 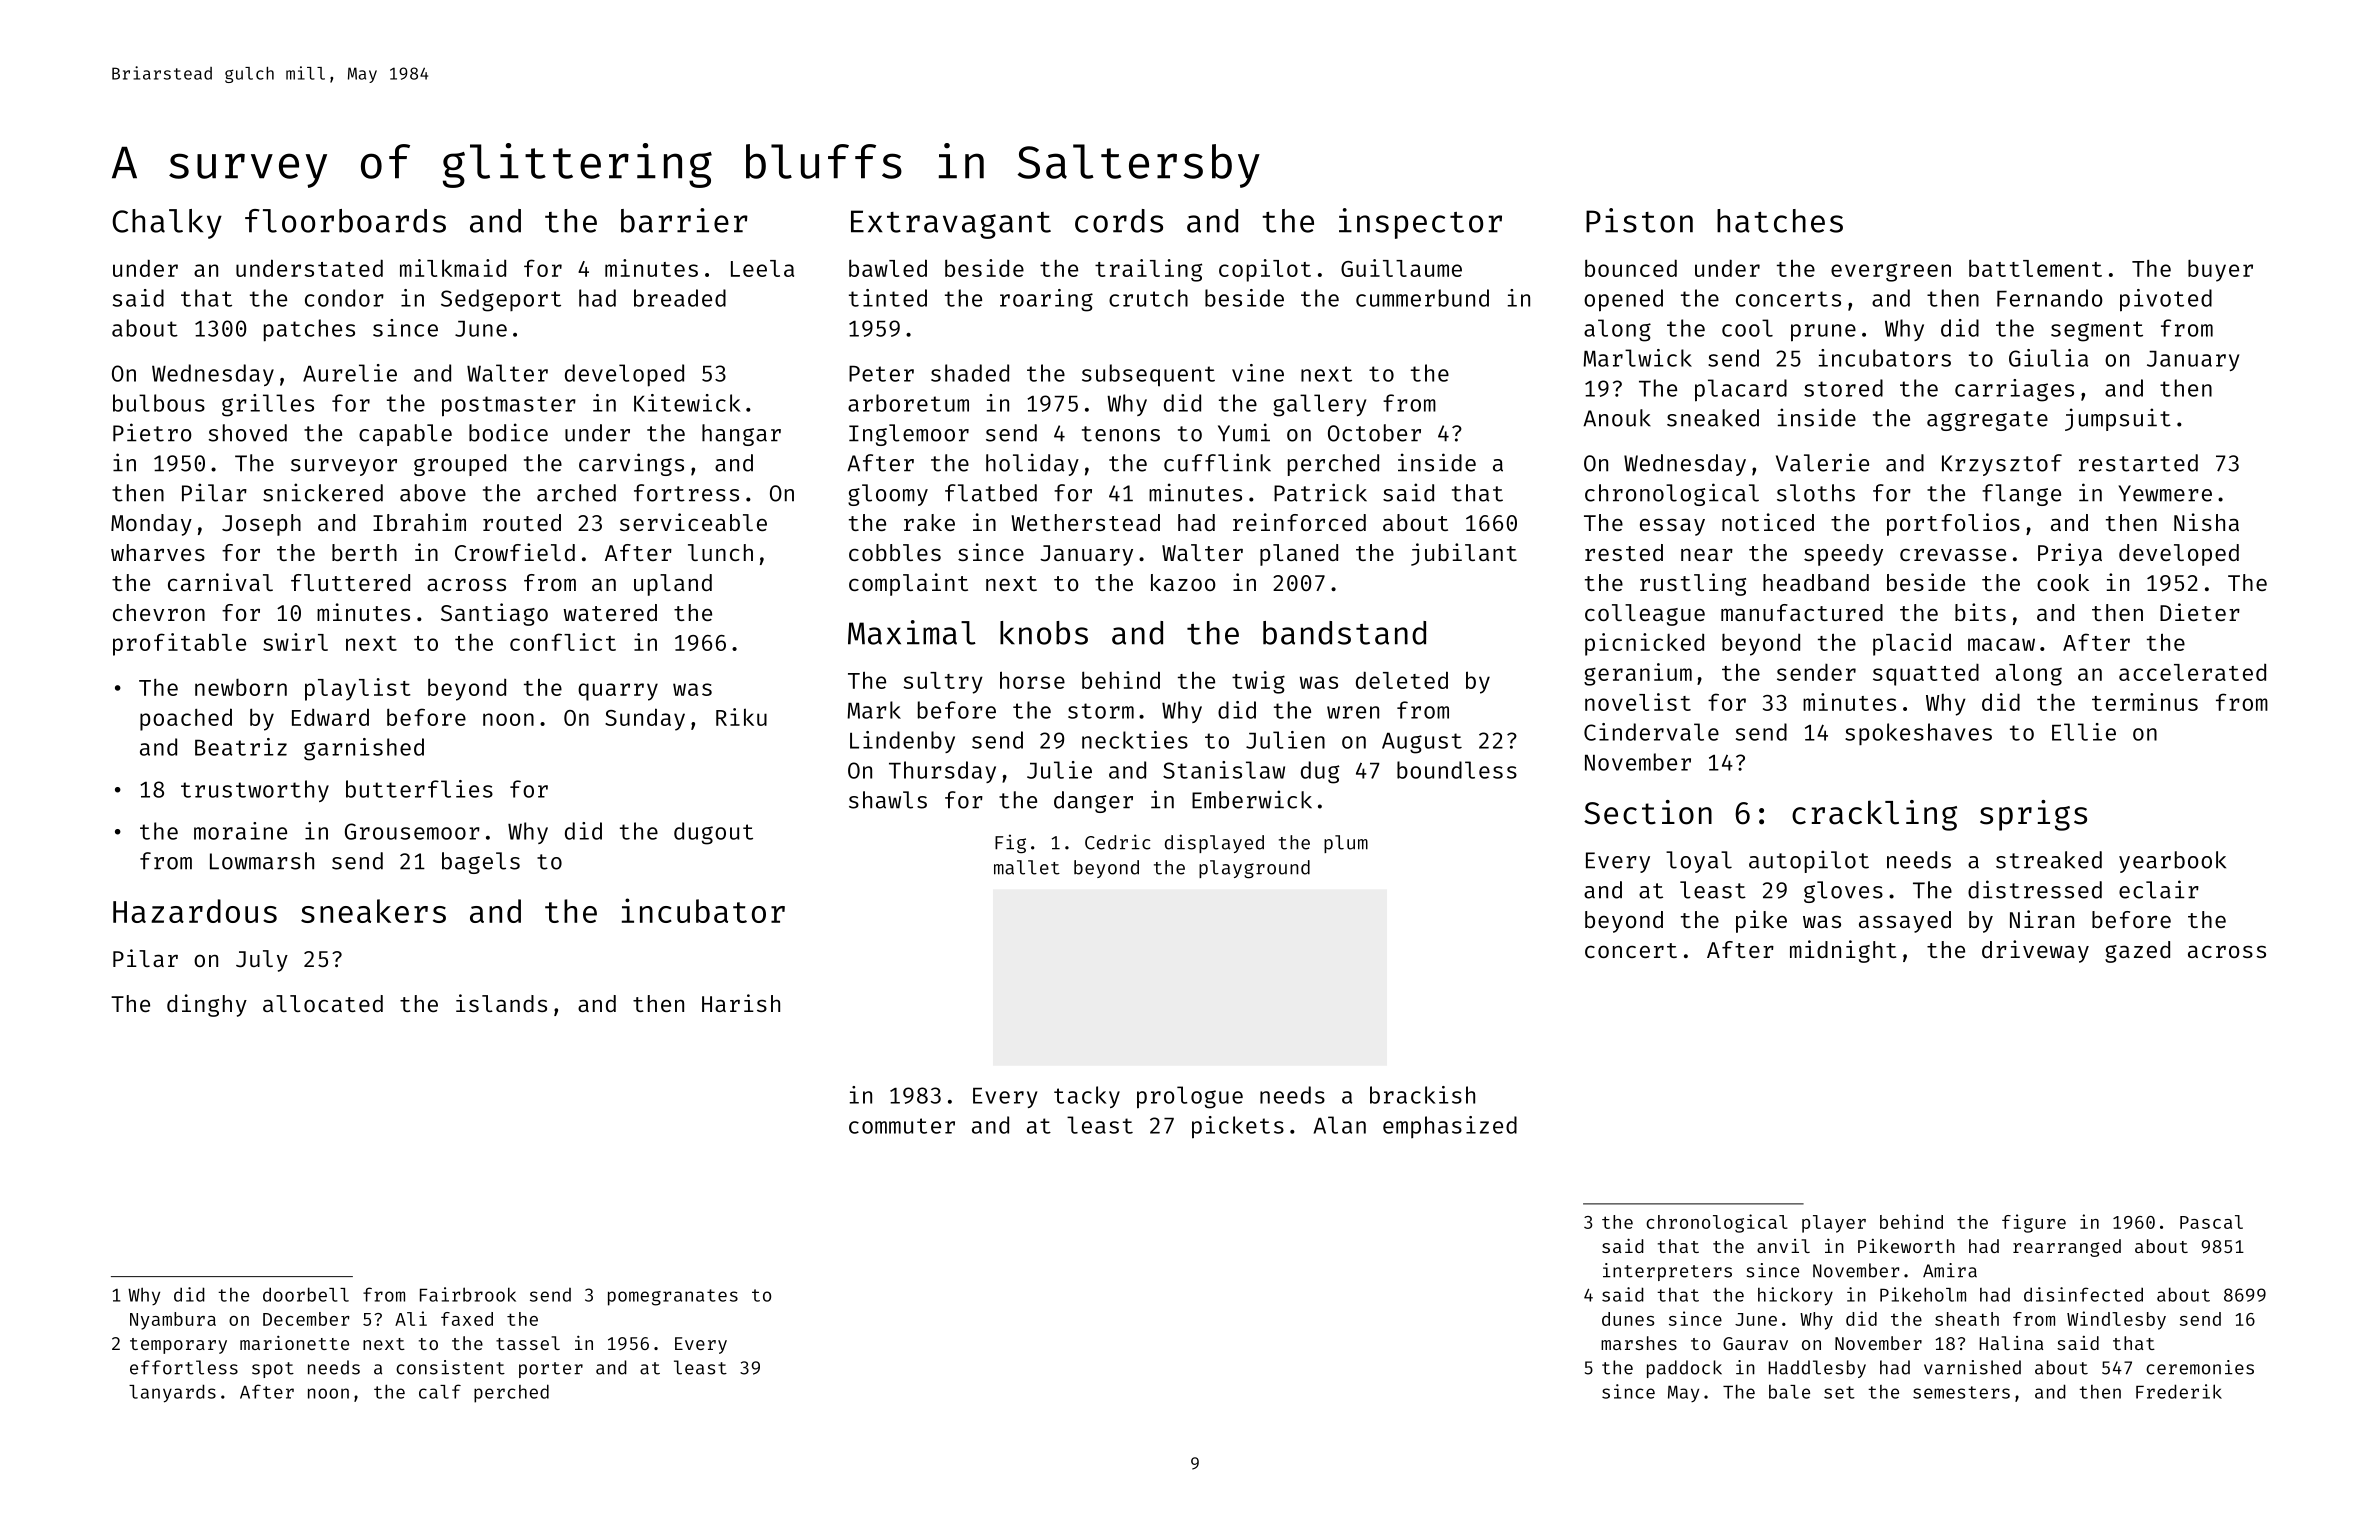 I want to click on mallet, so click(x=1027, y=867).
